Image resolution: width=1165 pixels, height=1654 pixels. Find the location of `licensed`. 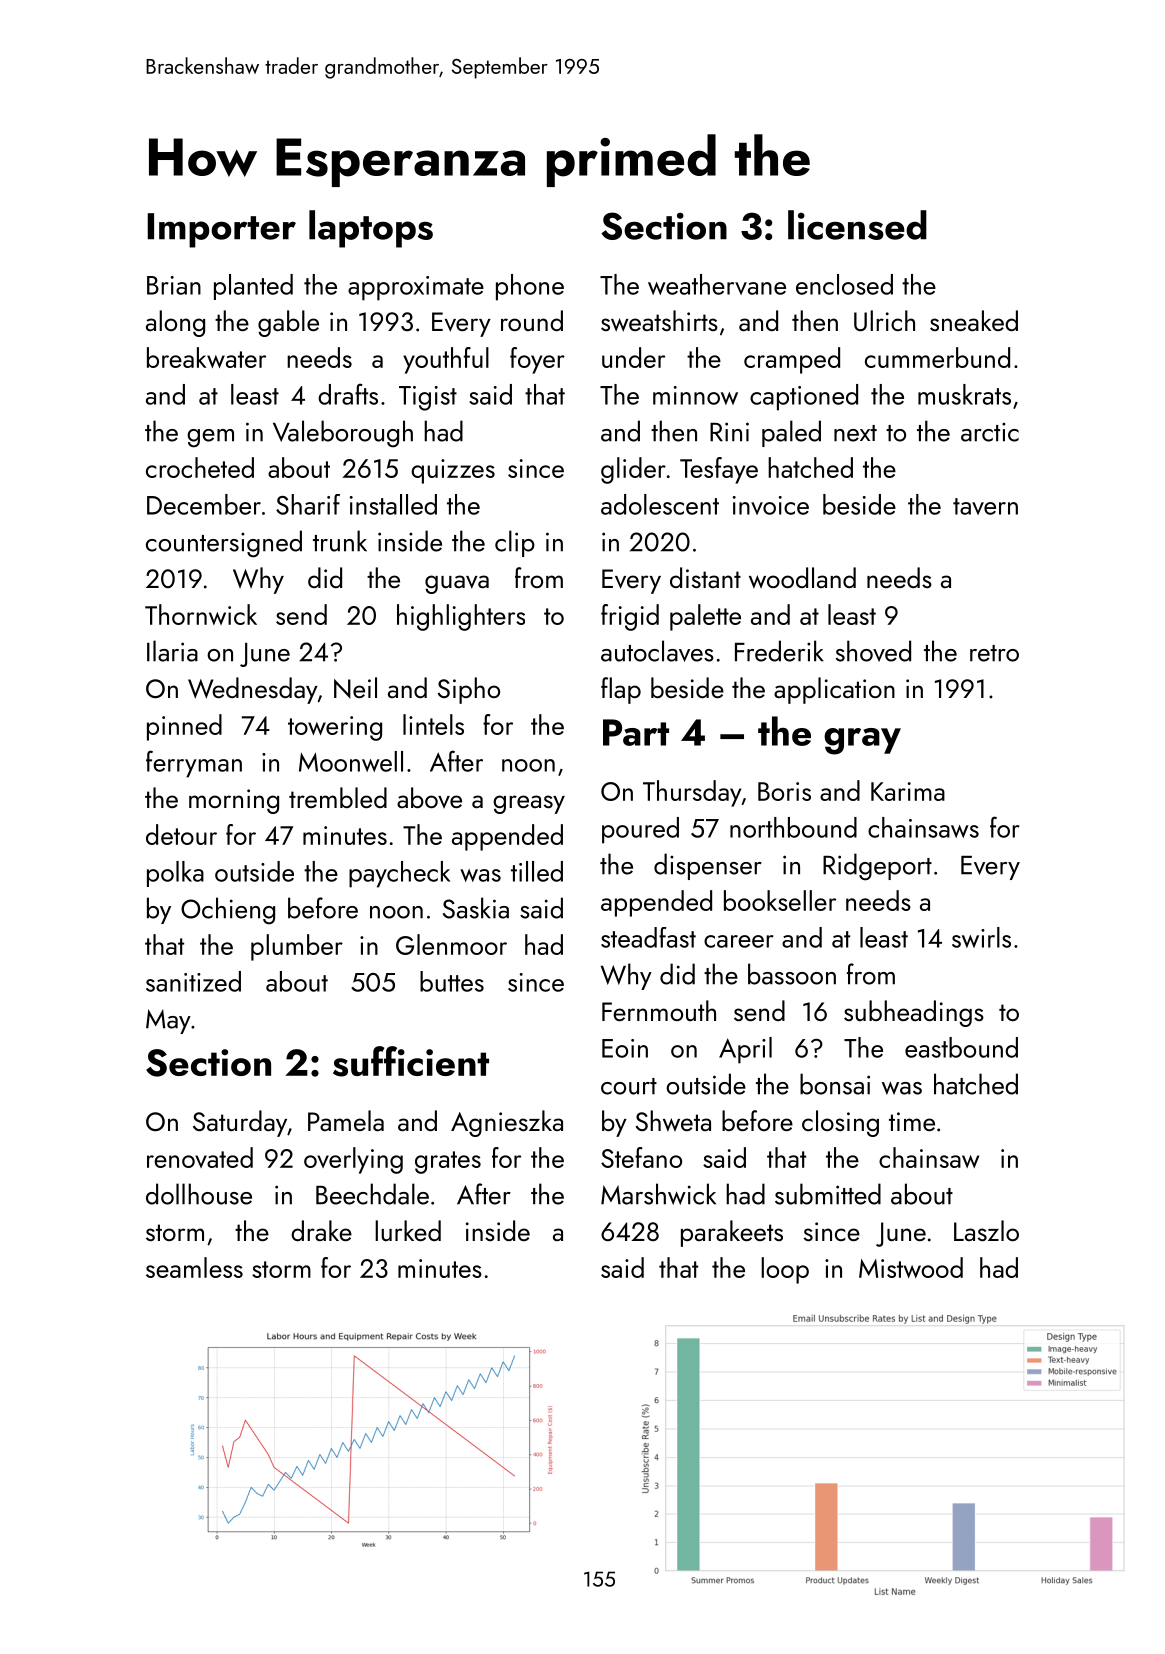

licensed is located at coordinates (857, 225).
